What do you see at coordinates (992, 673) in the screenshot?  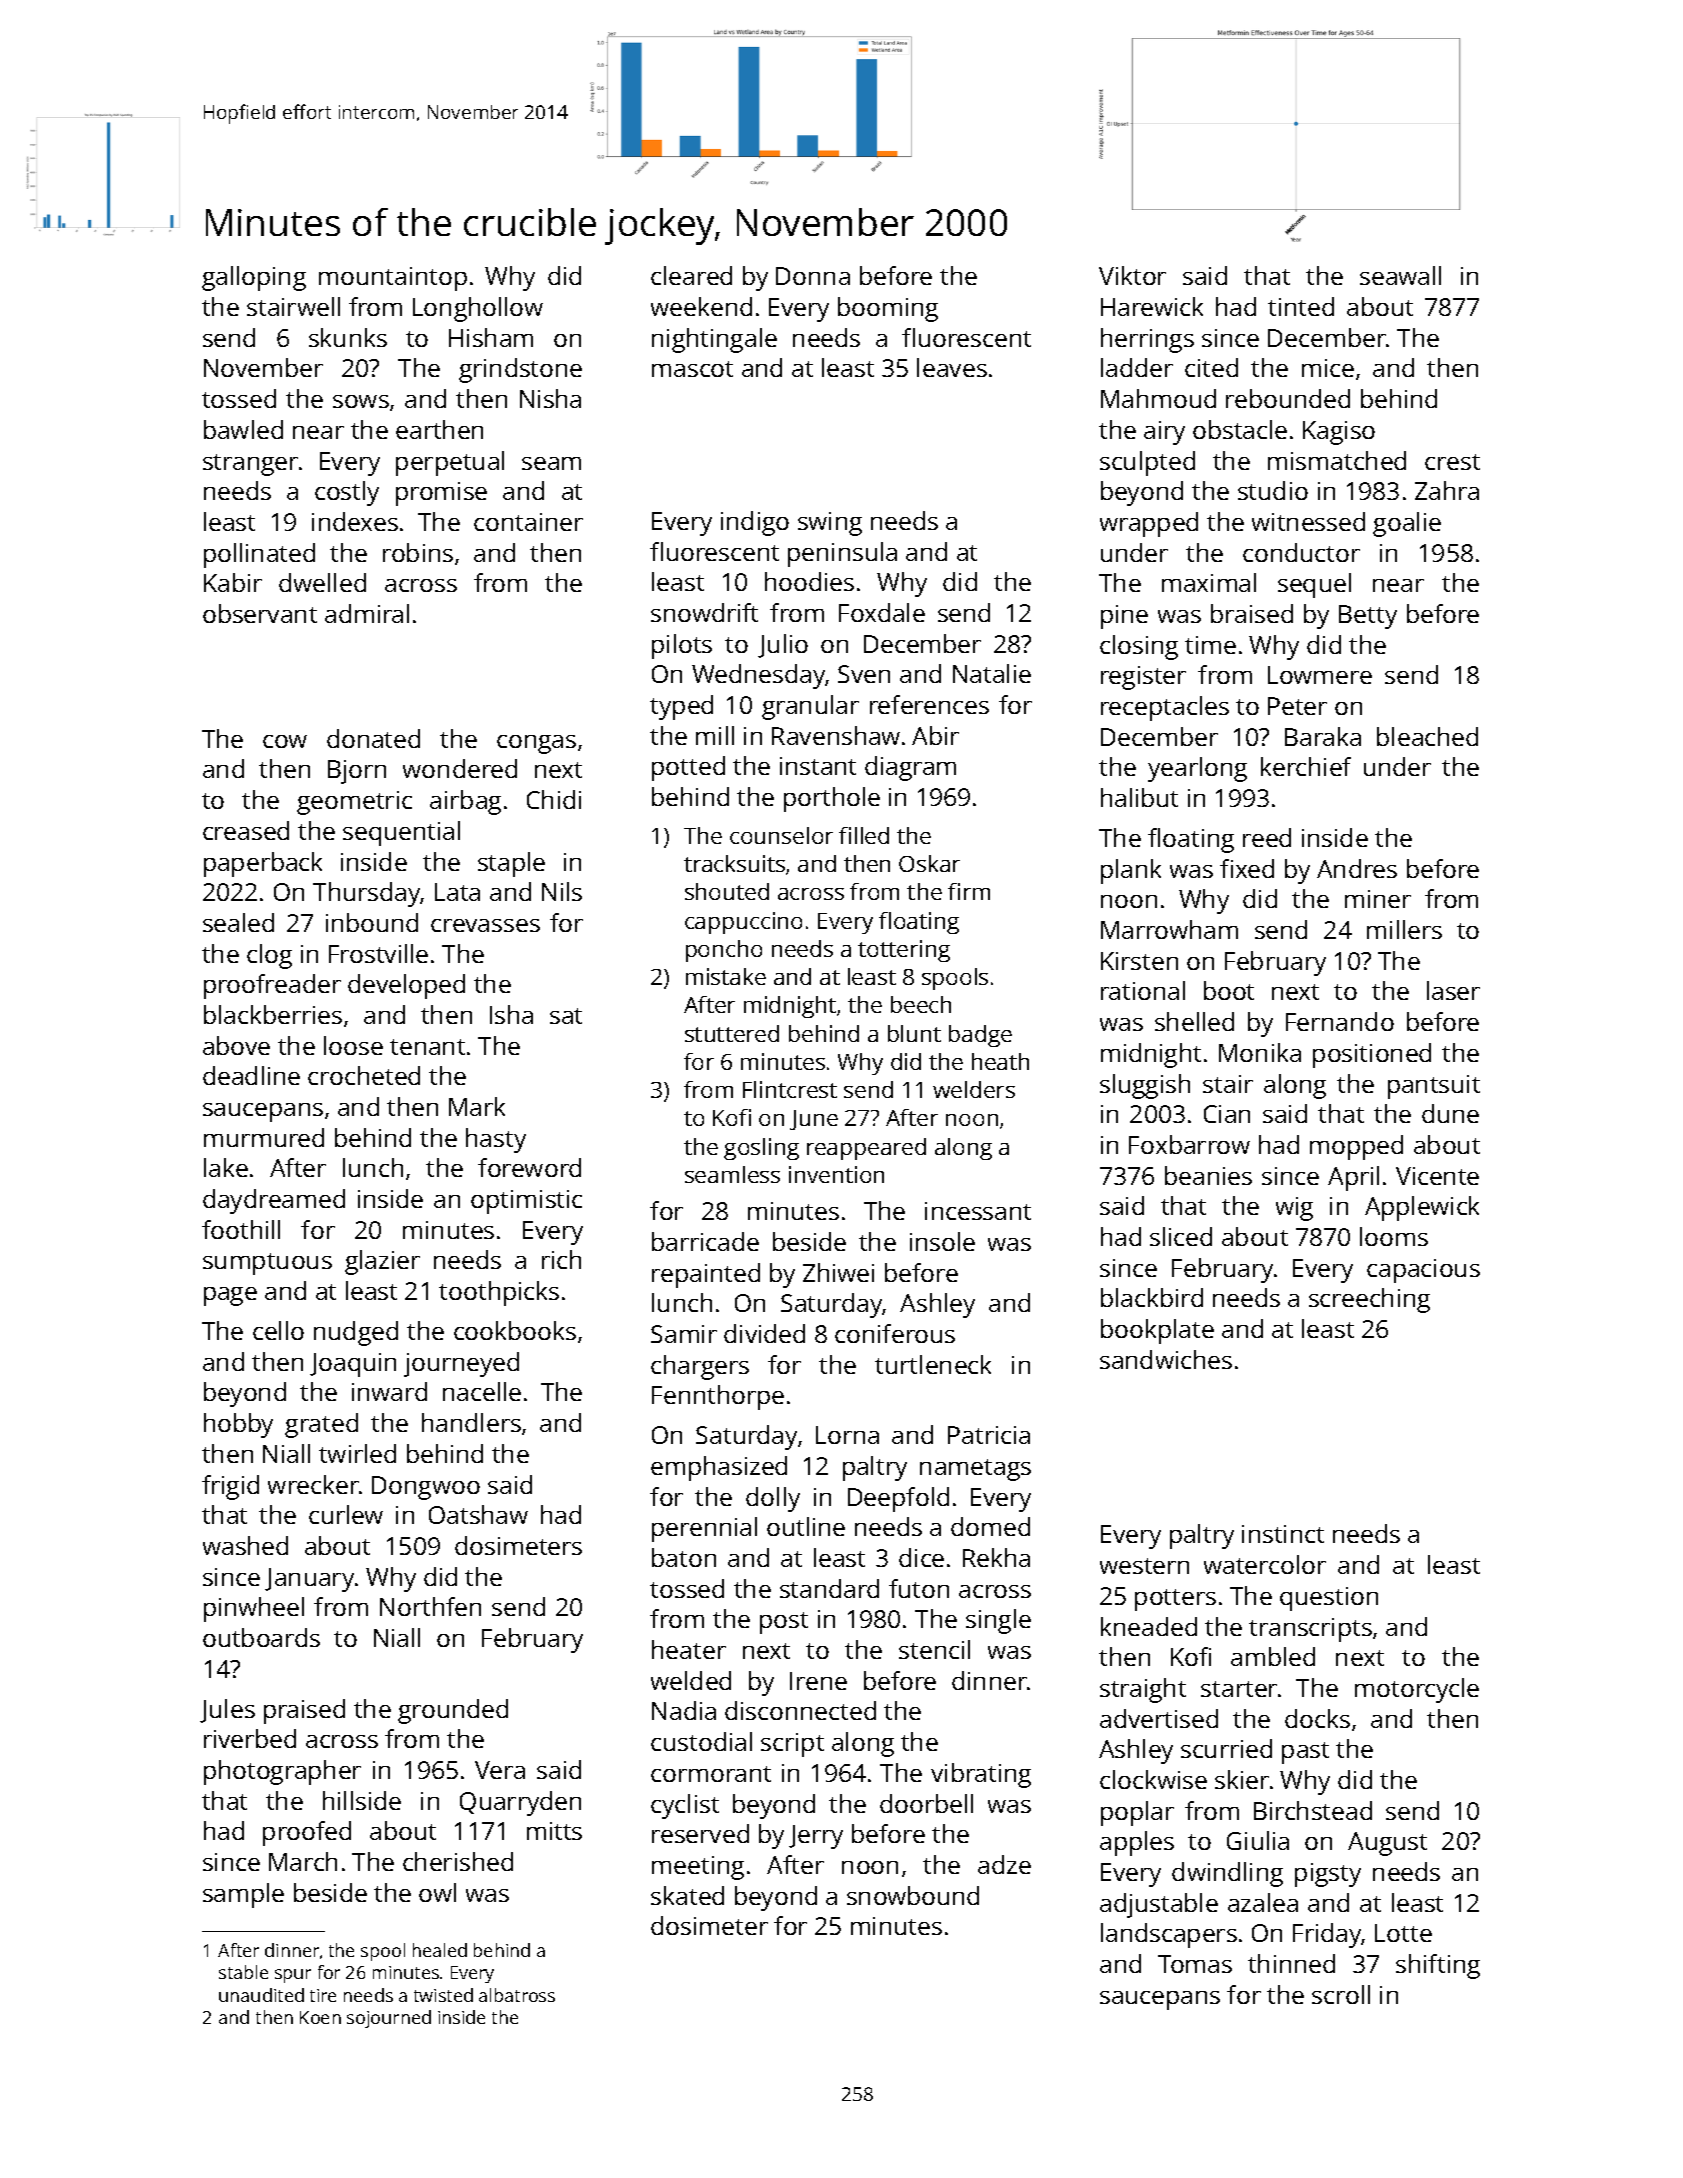 I see `Natalie` at bounding box center [992, 673].
